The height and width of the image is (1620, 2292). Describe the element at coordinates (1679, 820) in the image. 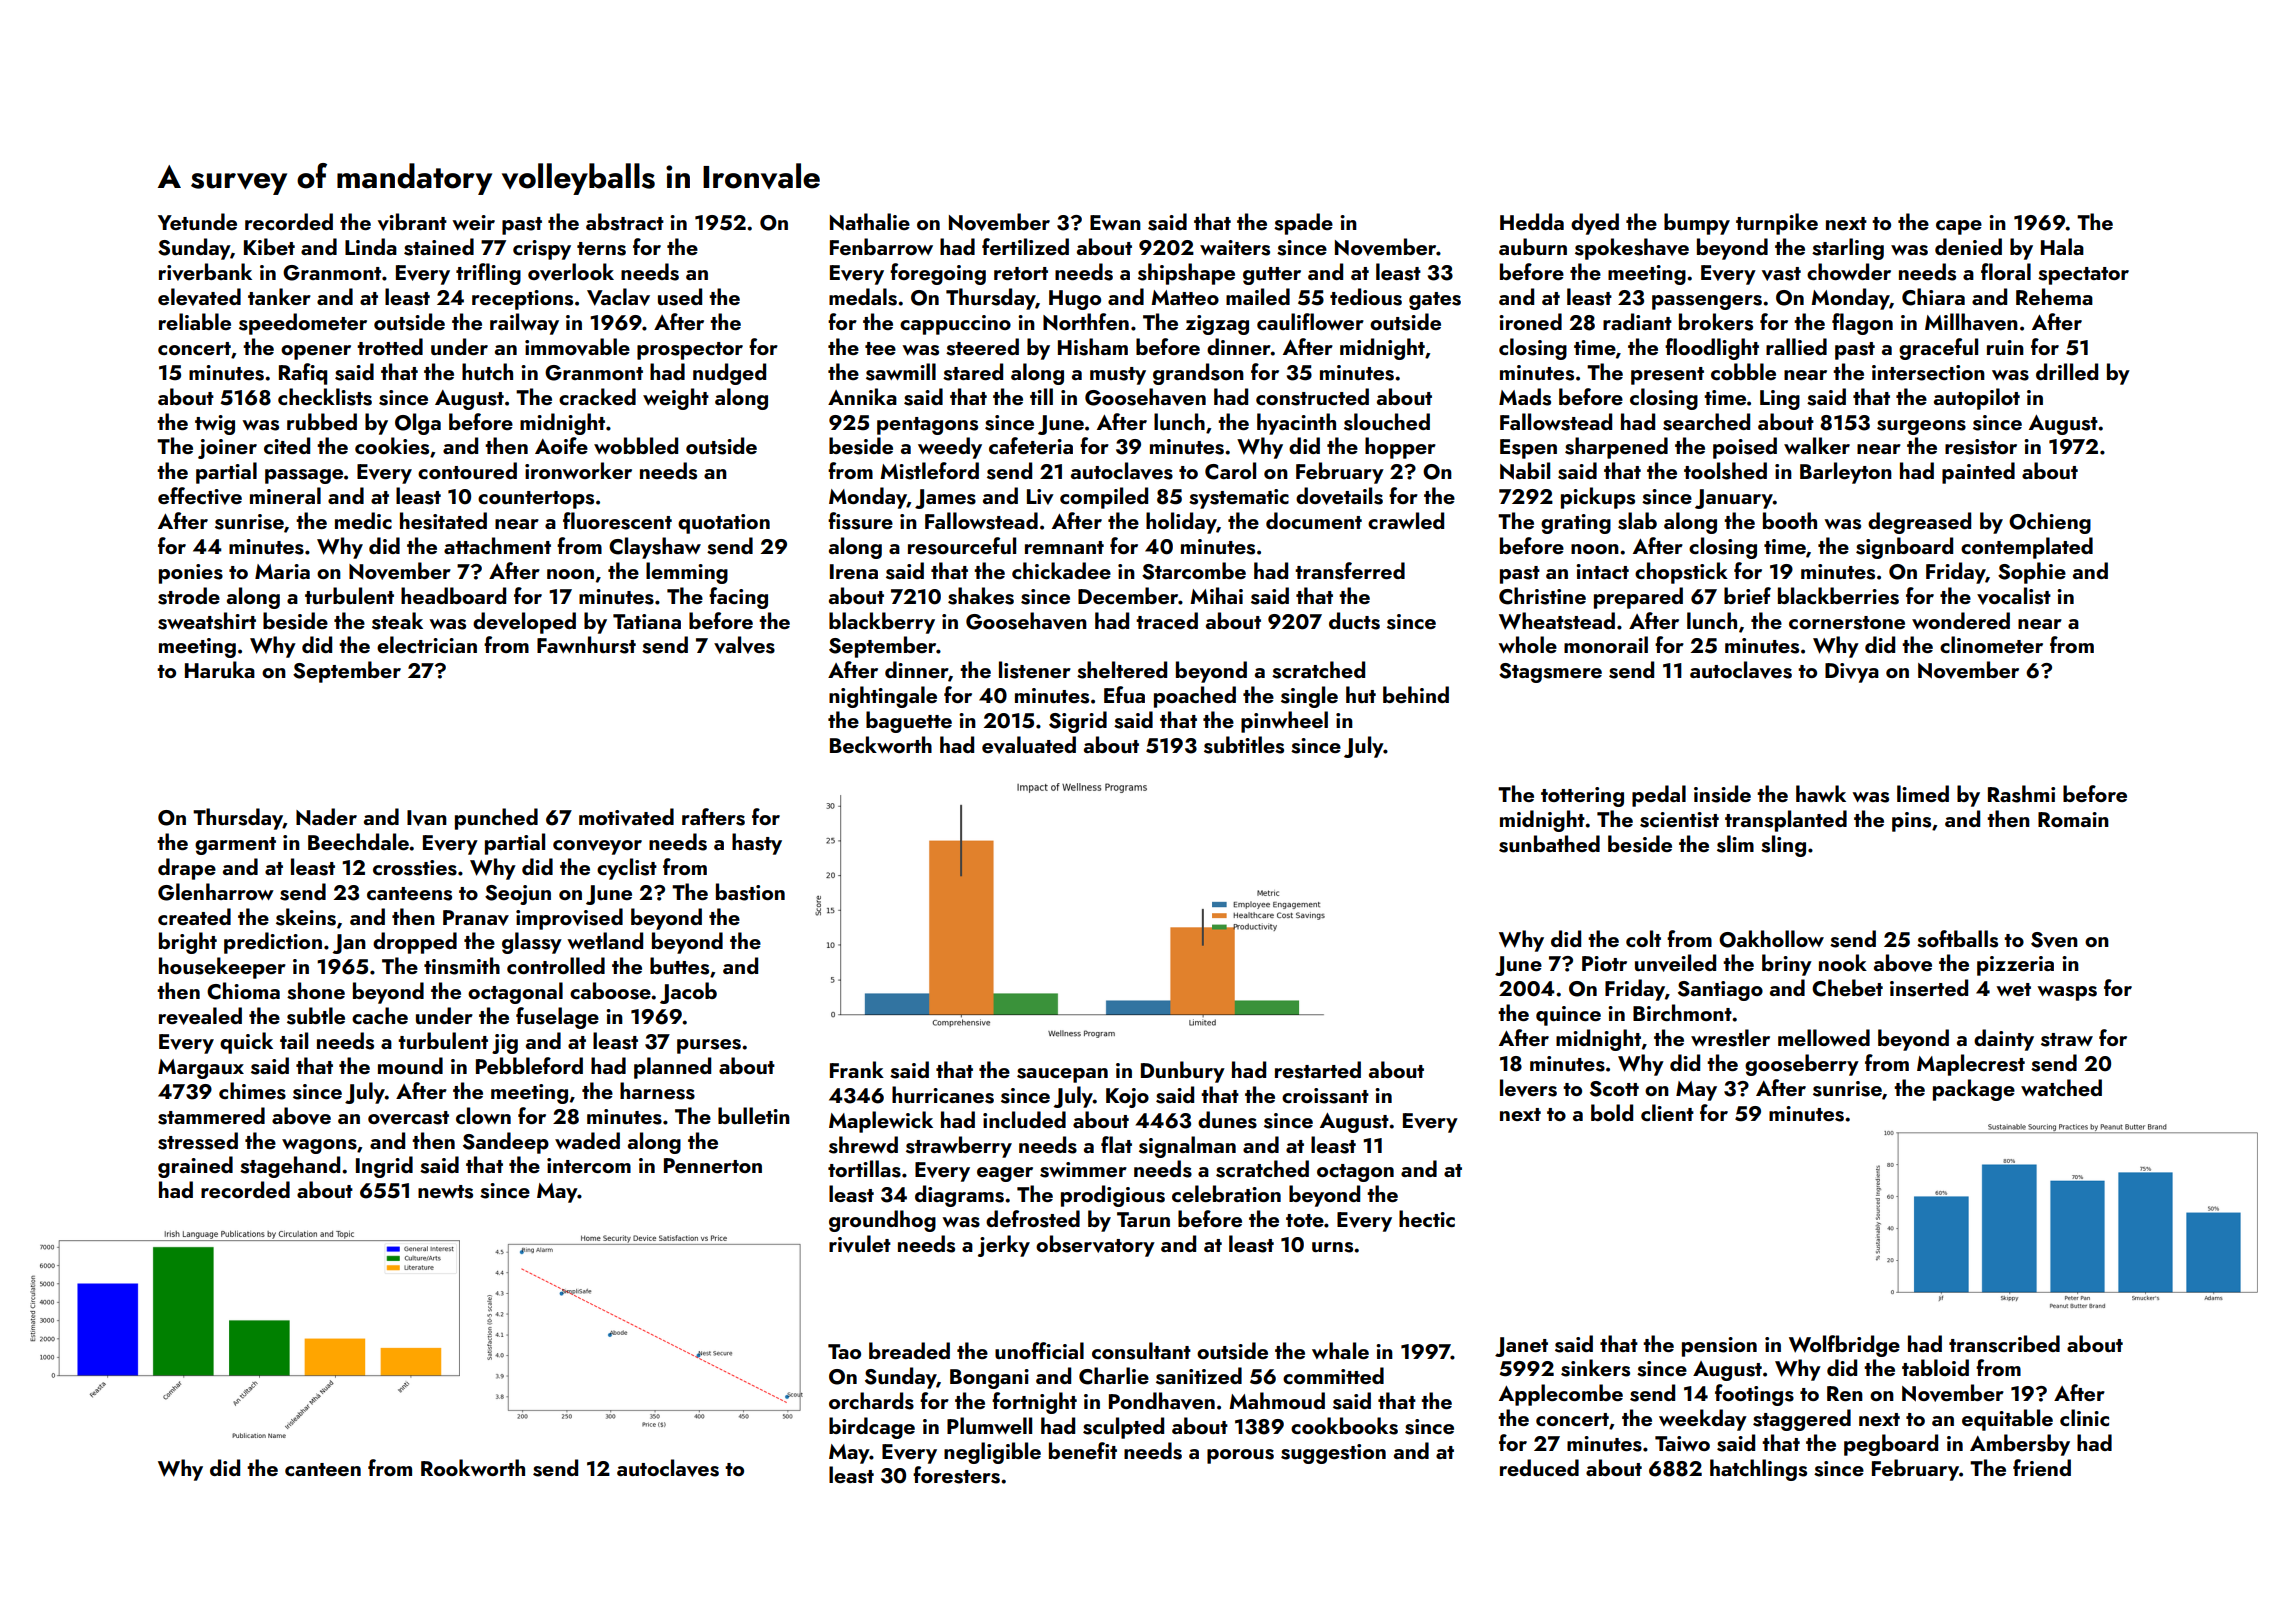

I see `scientist` at that location.
